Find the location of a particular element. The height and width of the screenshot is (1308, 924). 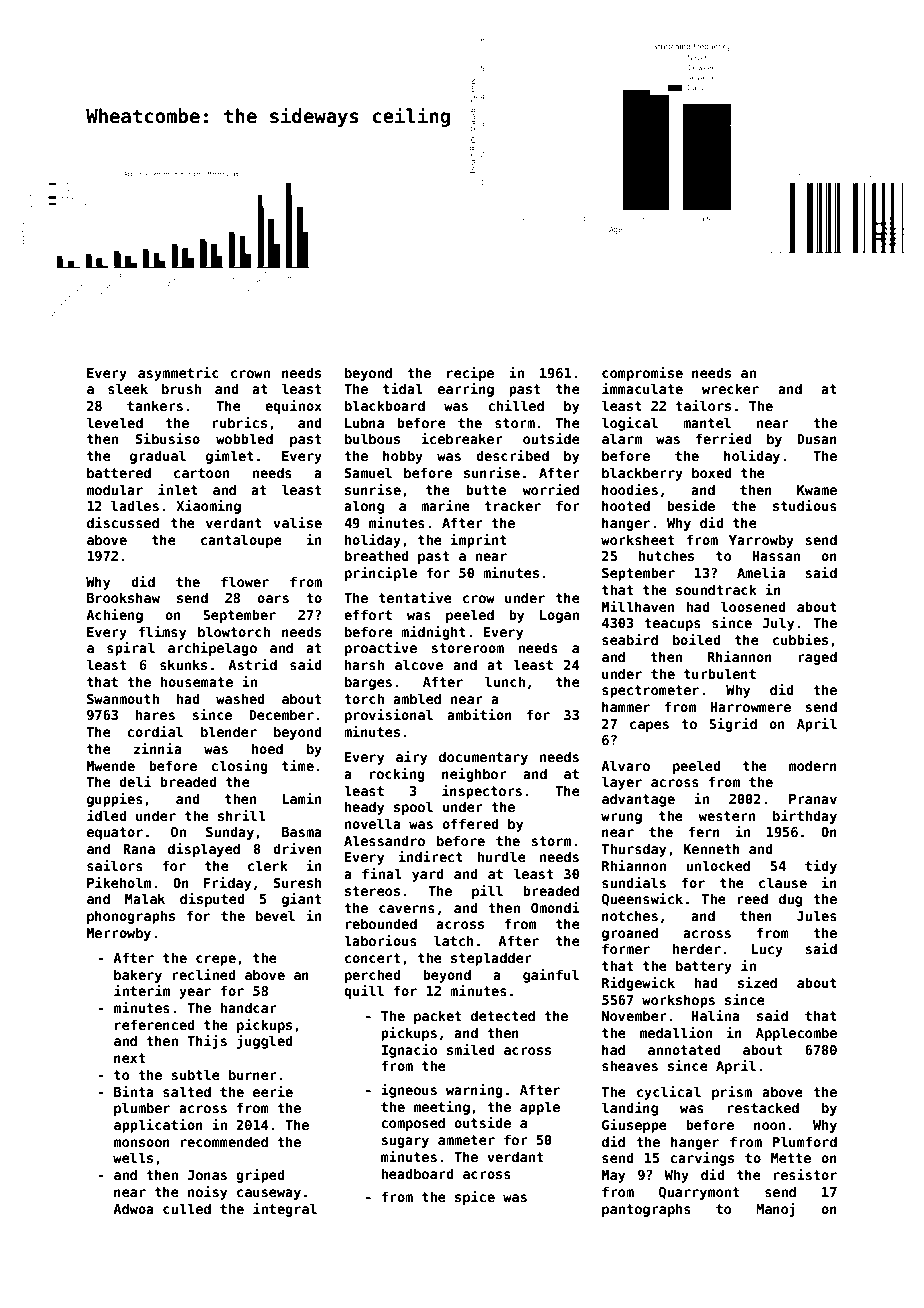

equinox is located at coordinates (293, 407).
